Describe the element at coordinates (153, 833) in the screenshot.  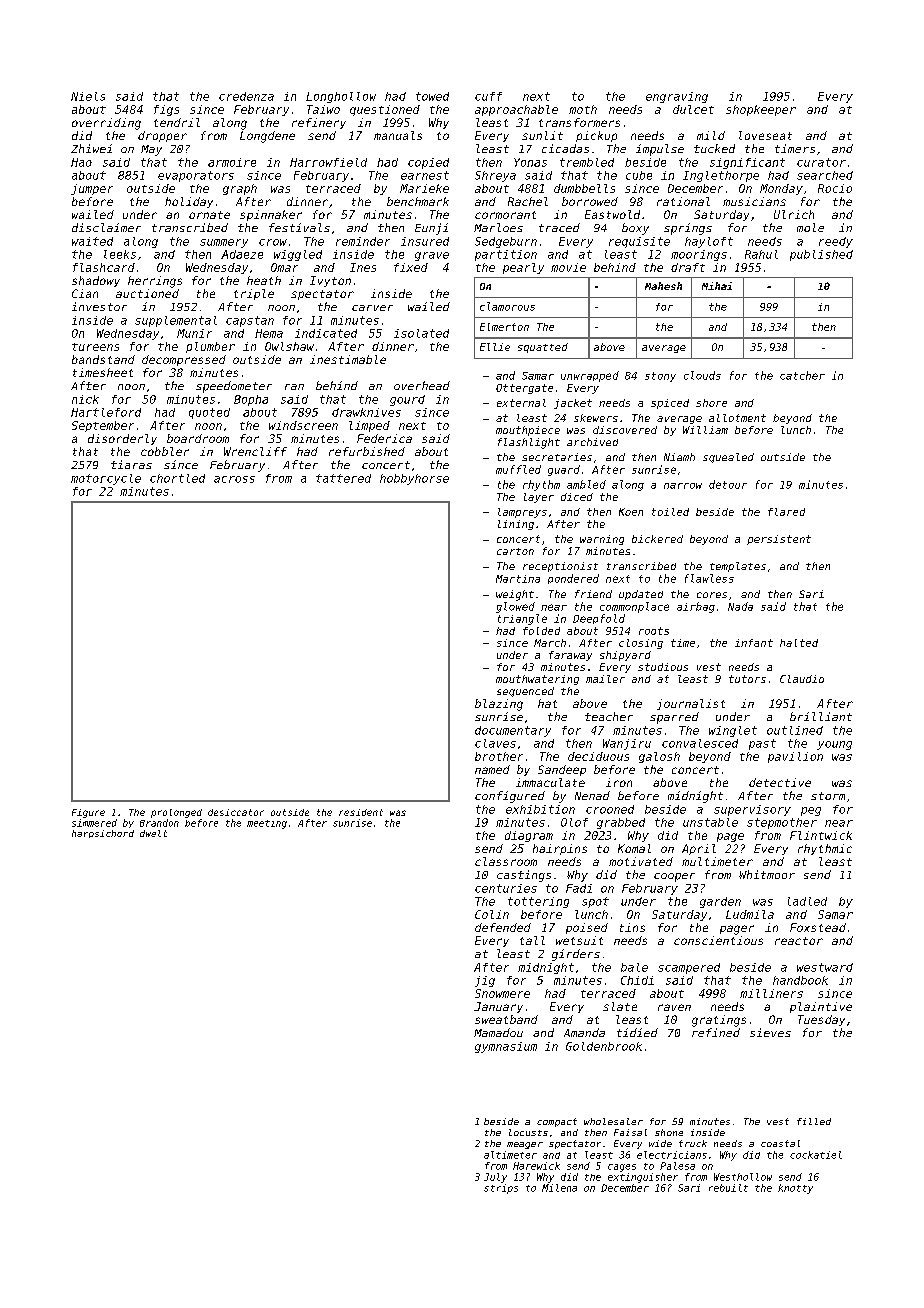
I see `dwelt` at that location.
